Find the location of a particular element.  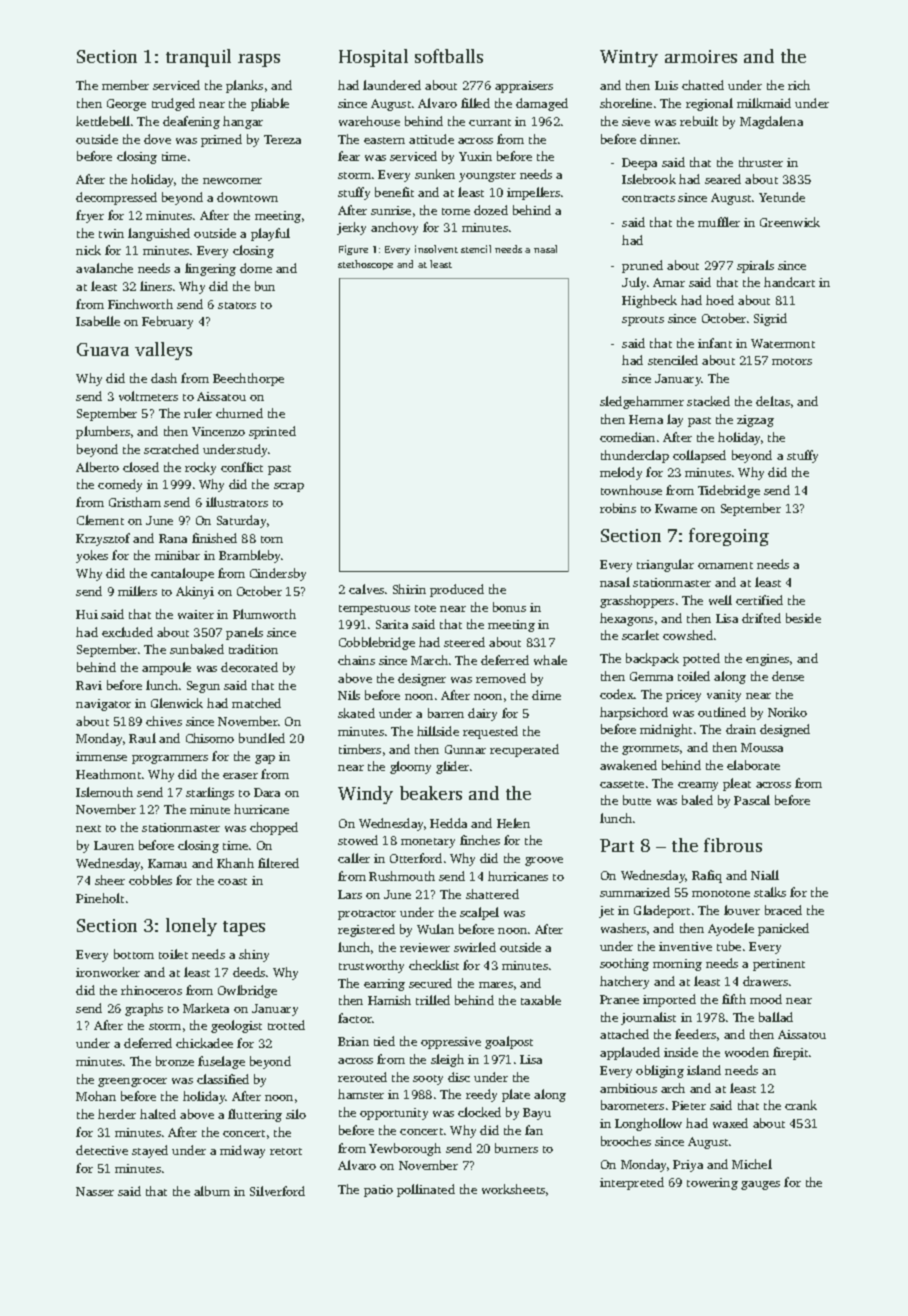

Deepa is located at coordinates (639, 164).
